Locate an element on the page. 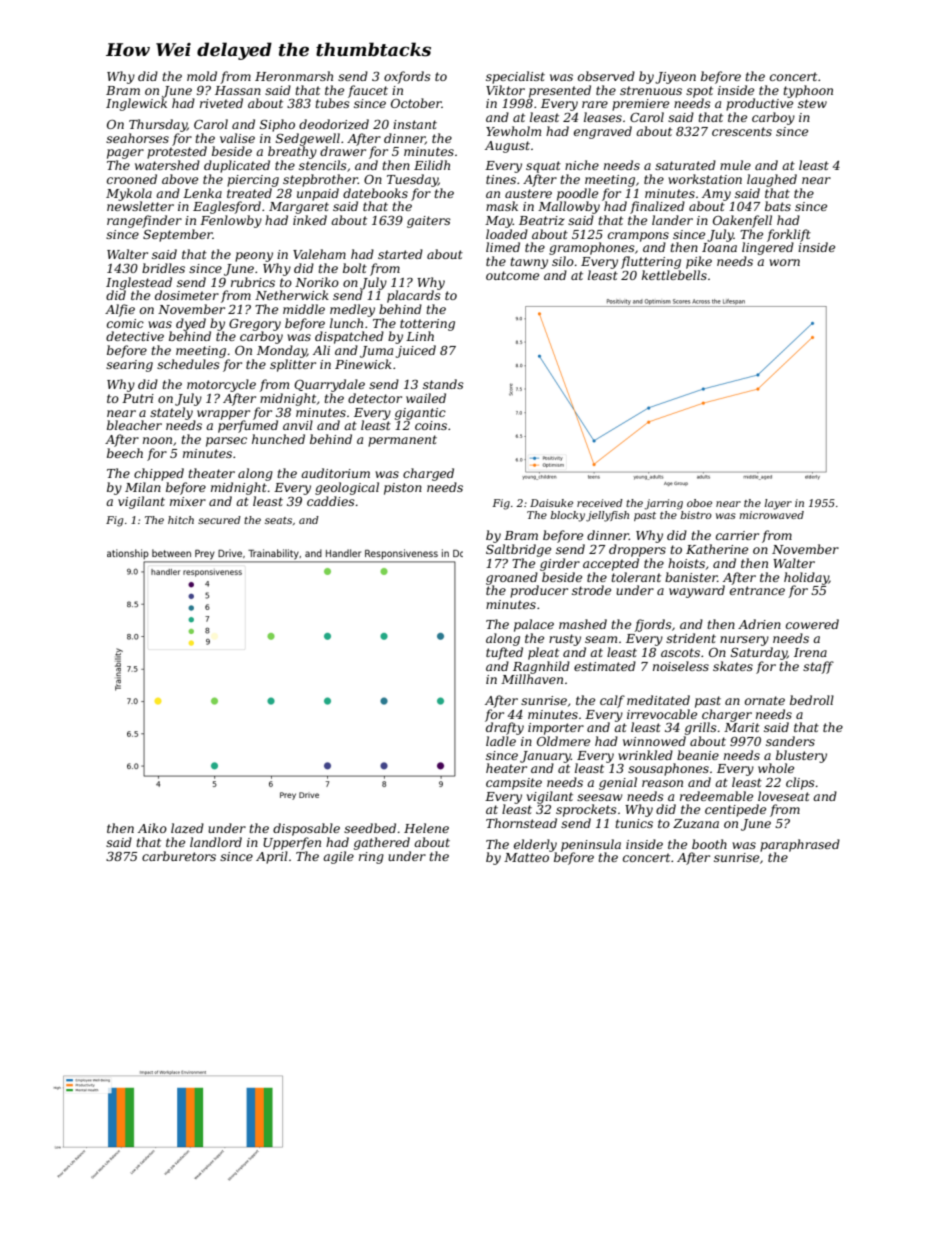 Image resolution: width=952 pixels, height=1233 pixels. Jiyeon is located at coordinates (675, 78).
